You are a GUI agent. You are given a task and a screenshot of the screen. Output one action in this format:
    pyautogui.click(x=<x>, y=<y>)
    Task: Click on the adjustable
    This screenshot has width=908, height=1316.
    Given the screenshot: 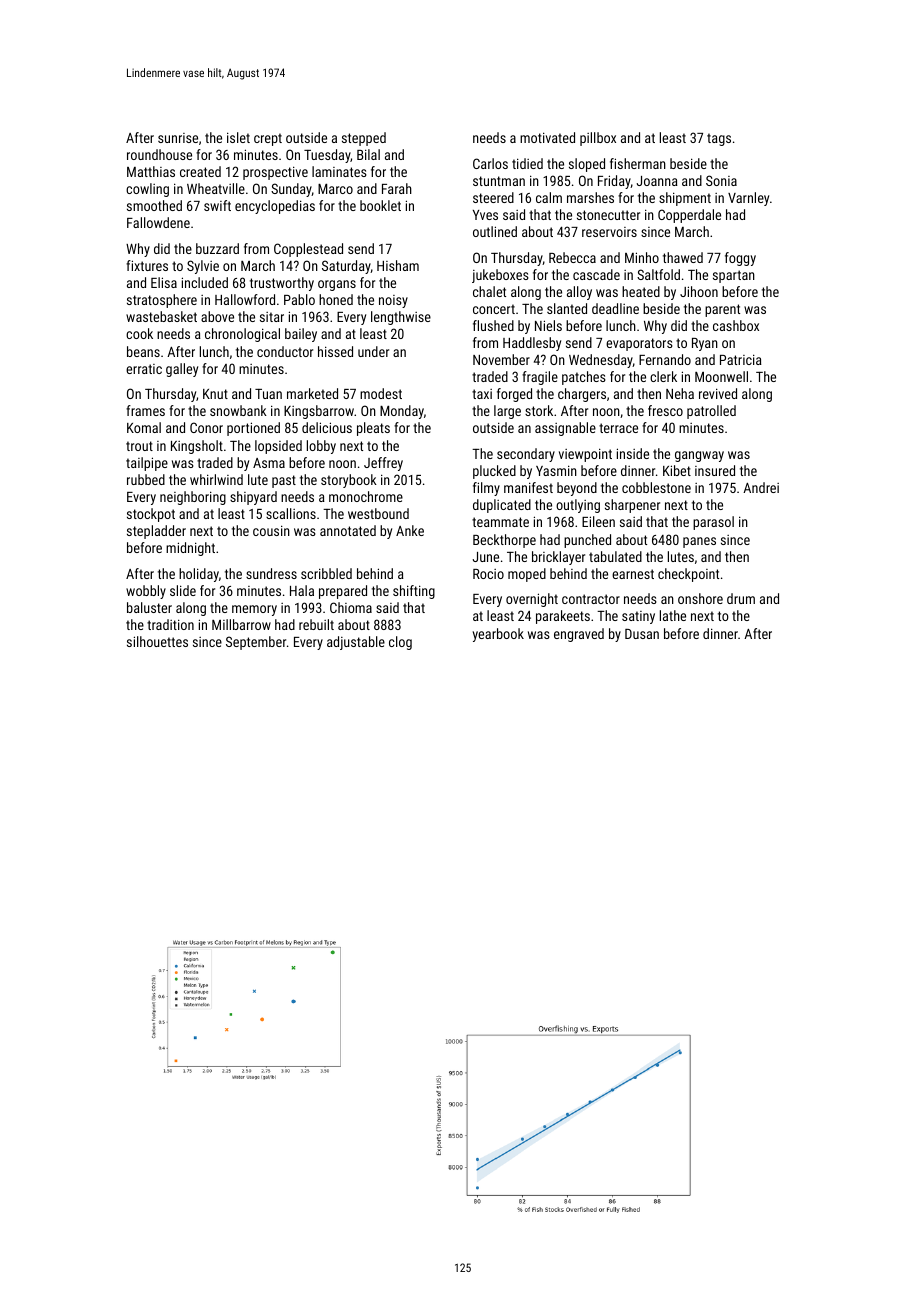 What is the action you would take?
    pyautogui.click(x=356, y=643)
